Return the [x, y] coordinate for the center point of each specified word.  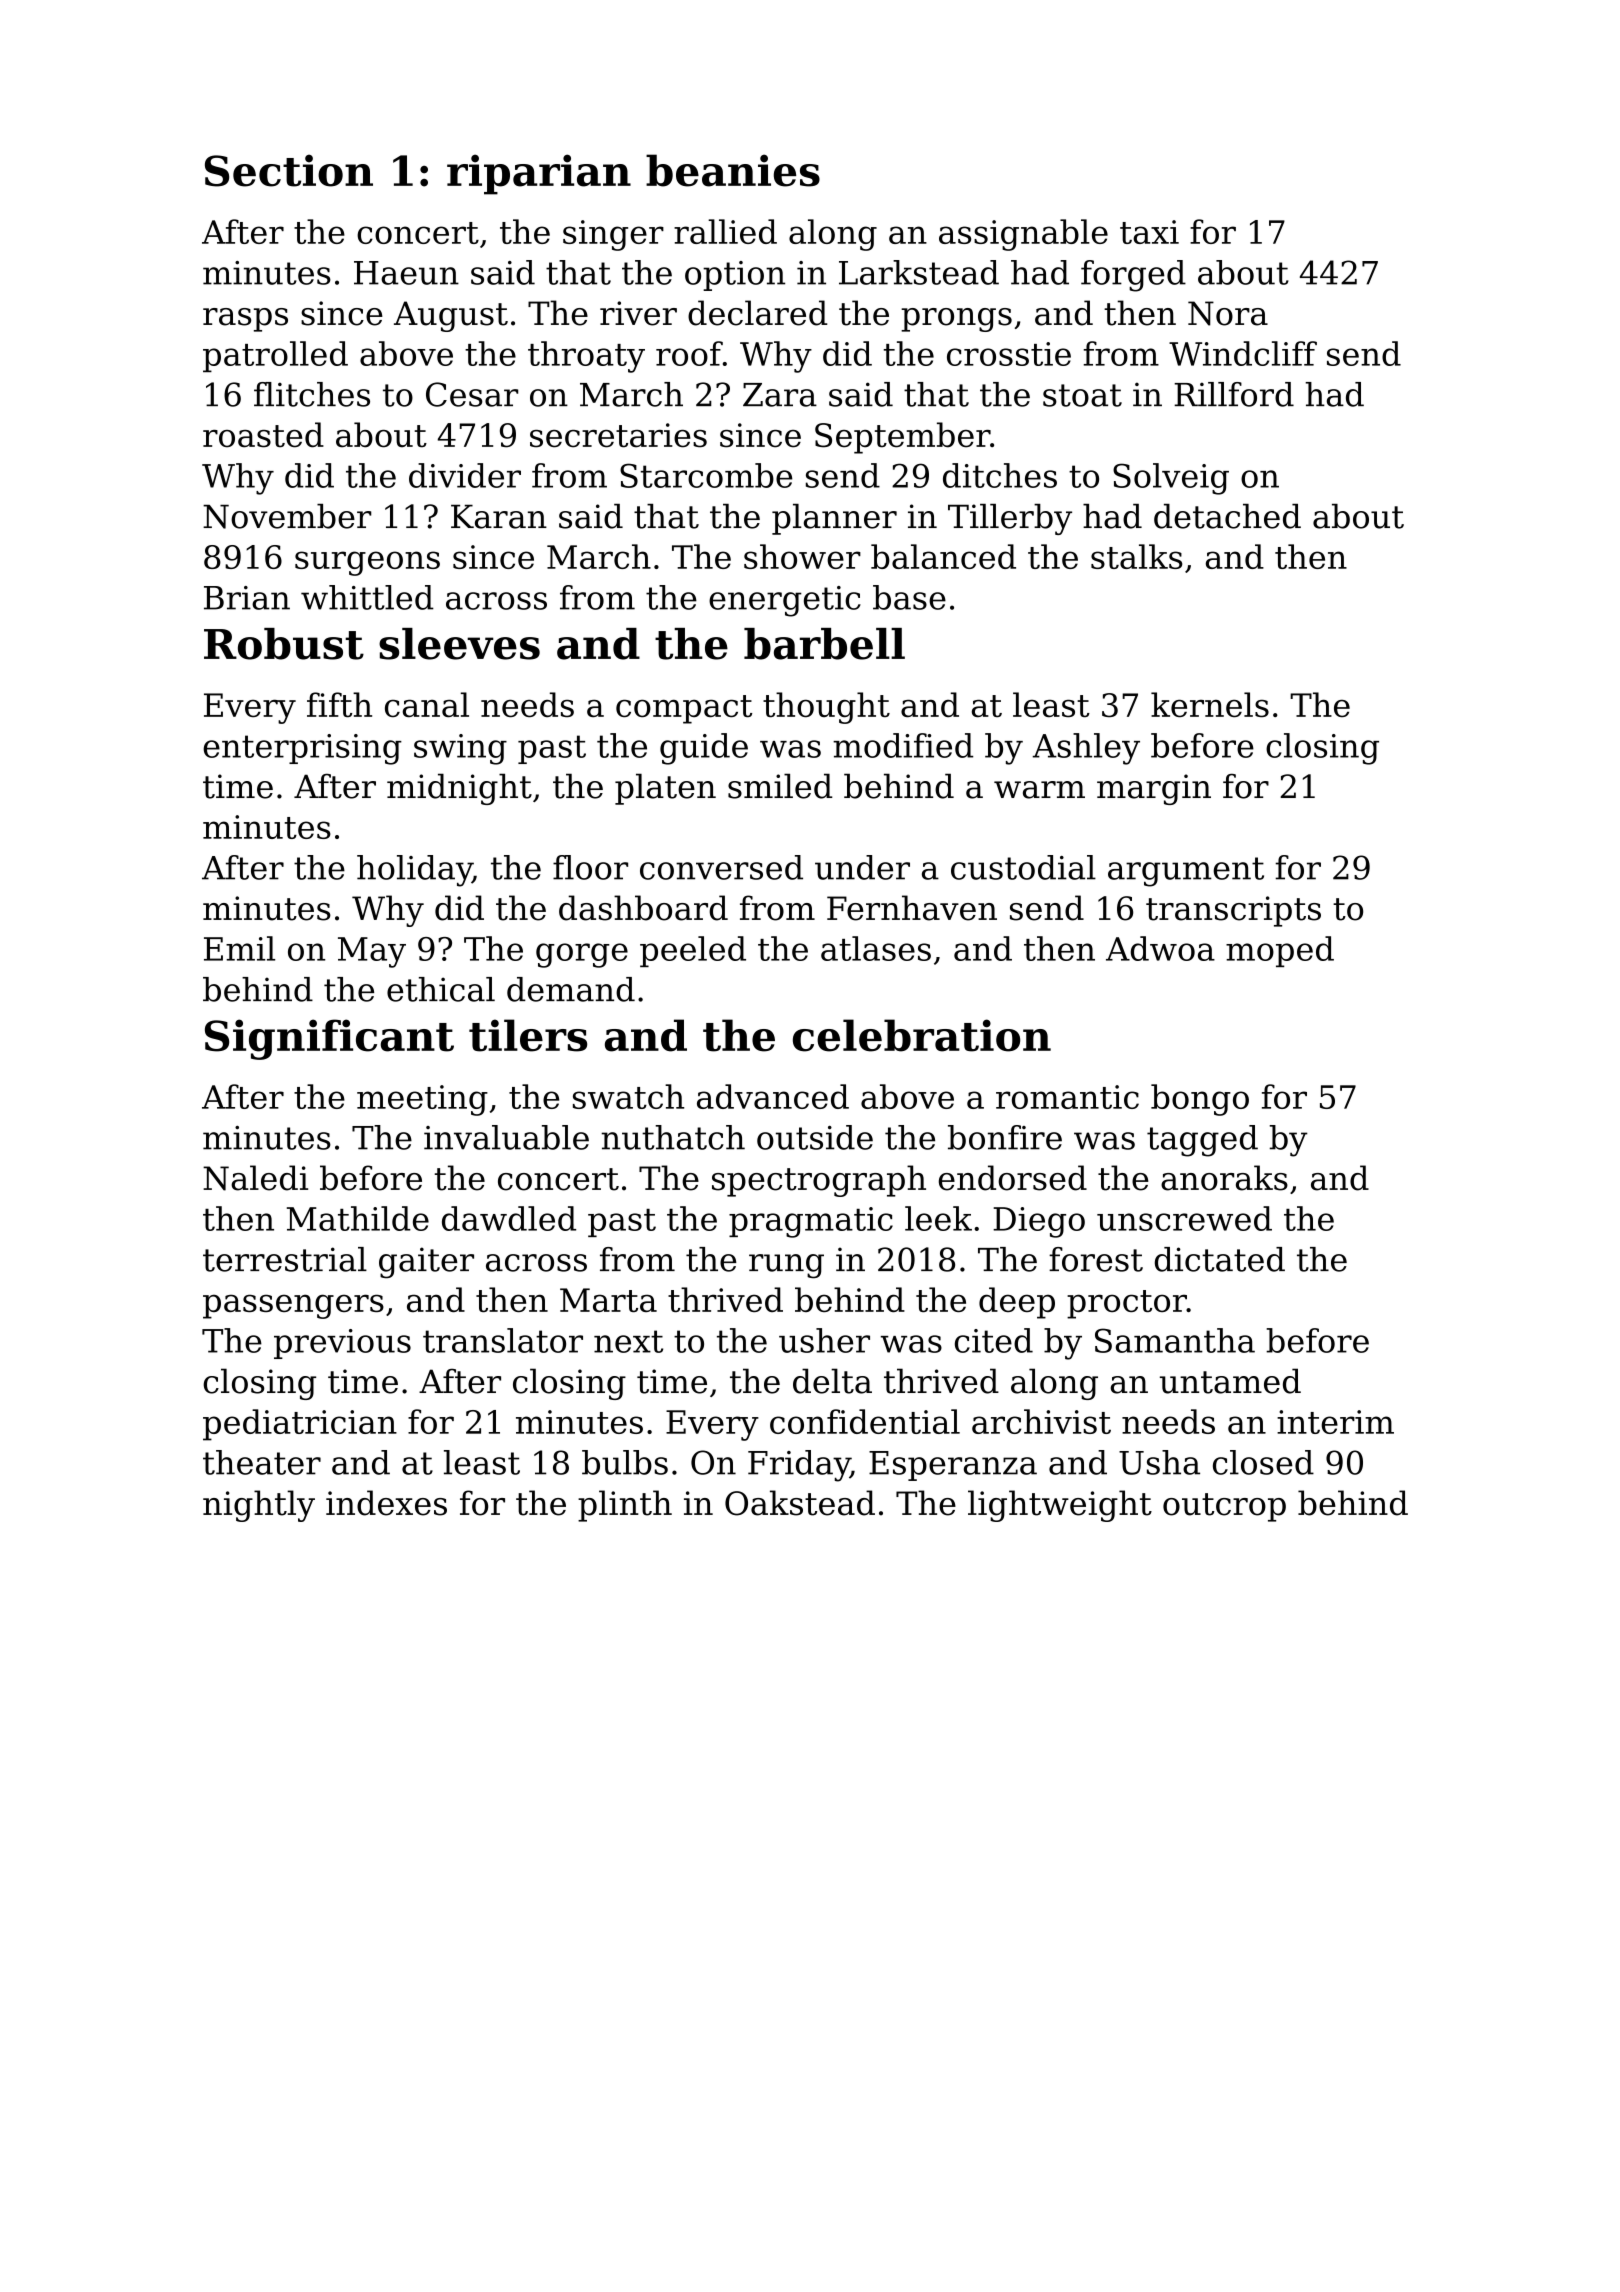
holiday [414, 871]
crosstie [1009, 354]
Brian [247, 598]
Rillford [1234, 394]
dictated [1220, 1259]
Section [289, 170]
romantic [1067, 1097]
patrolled [275, 356]
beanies [733, 170]
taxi [1149, 232]
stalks [1136, 556]
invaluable [506, 1137]
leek [938, 1218]
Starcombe [706, 475]
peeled [693, 951]
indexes [386, 1503]
